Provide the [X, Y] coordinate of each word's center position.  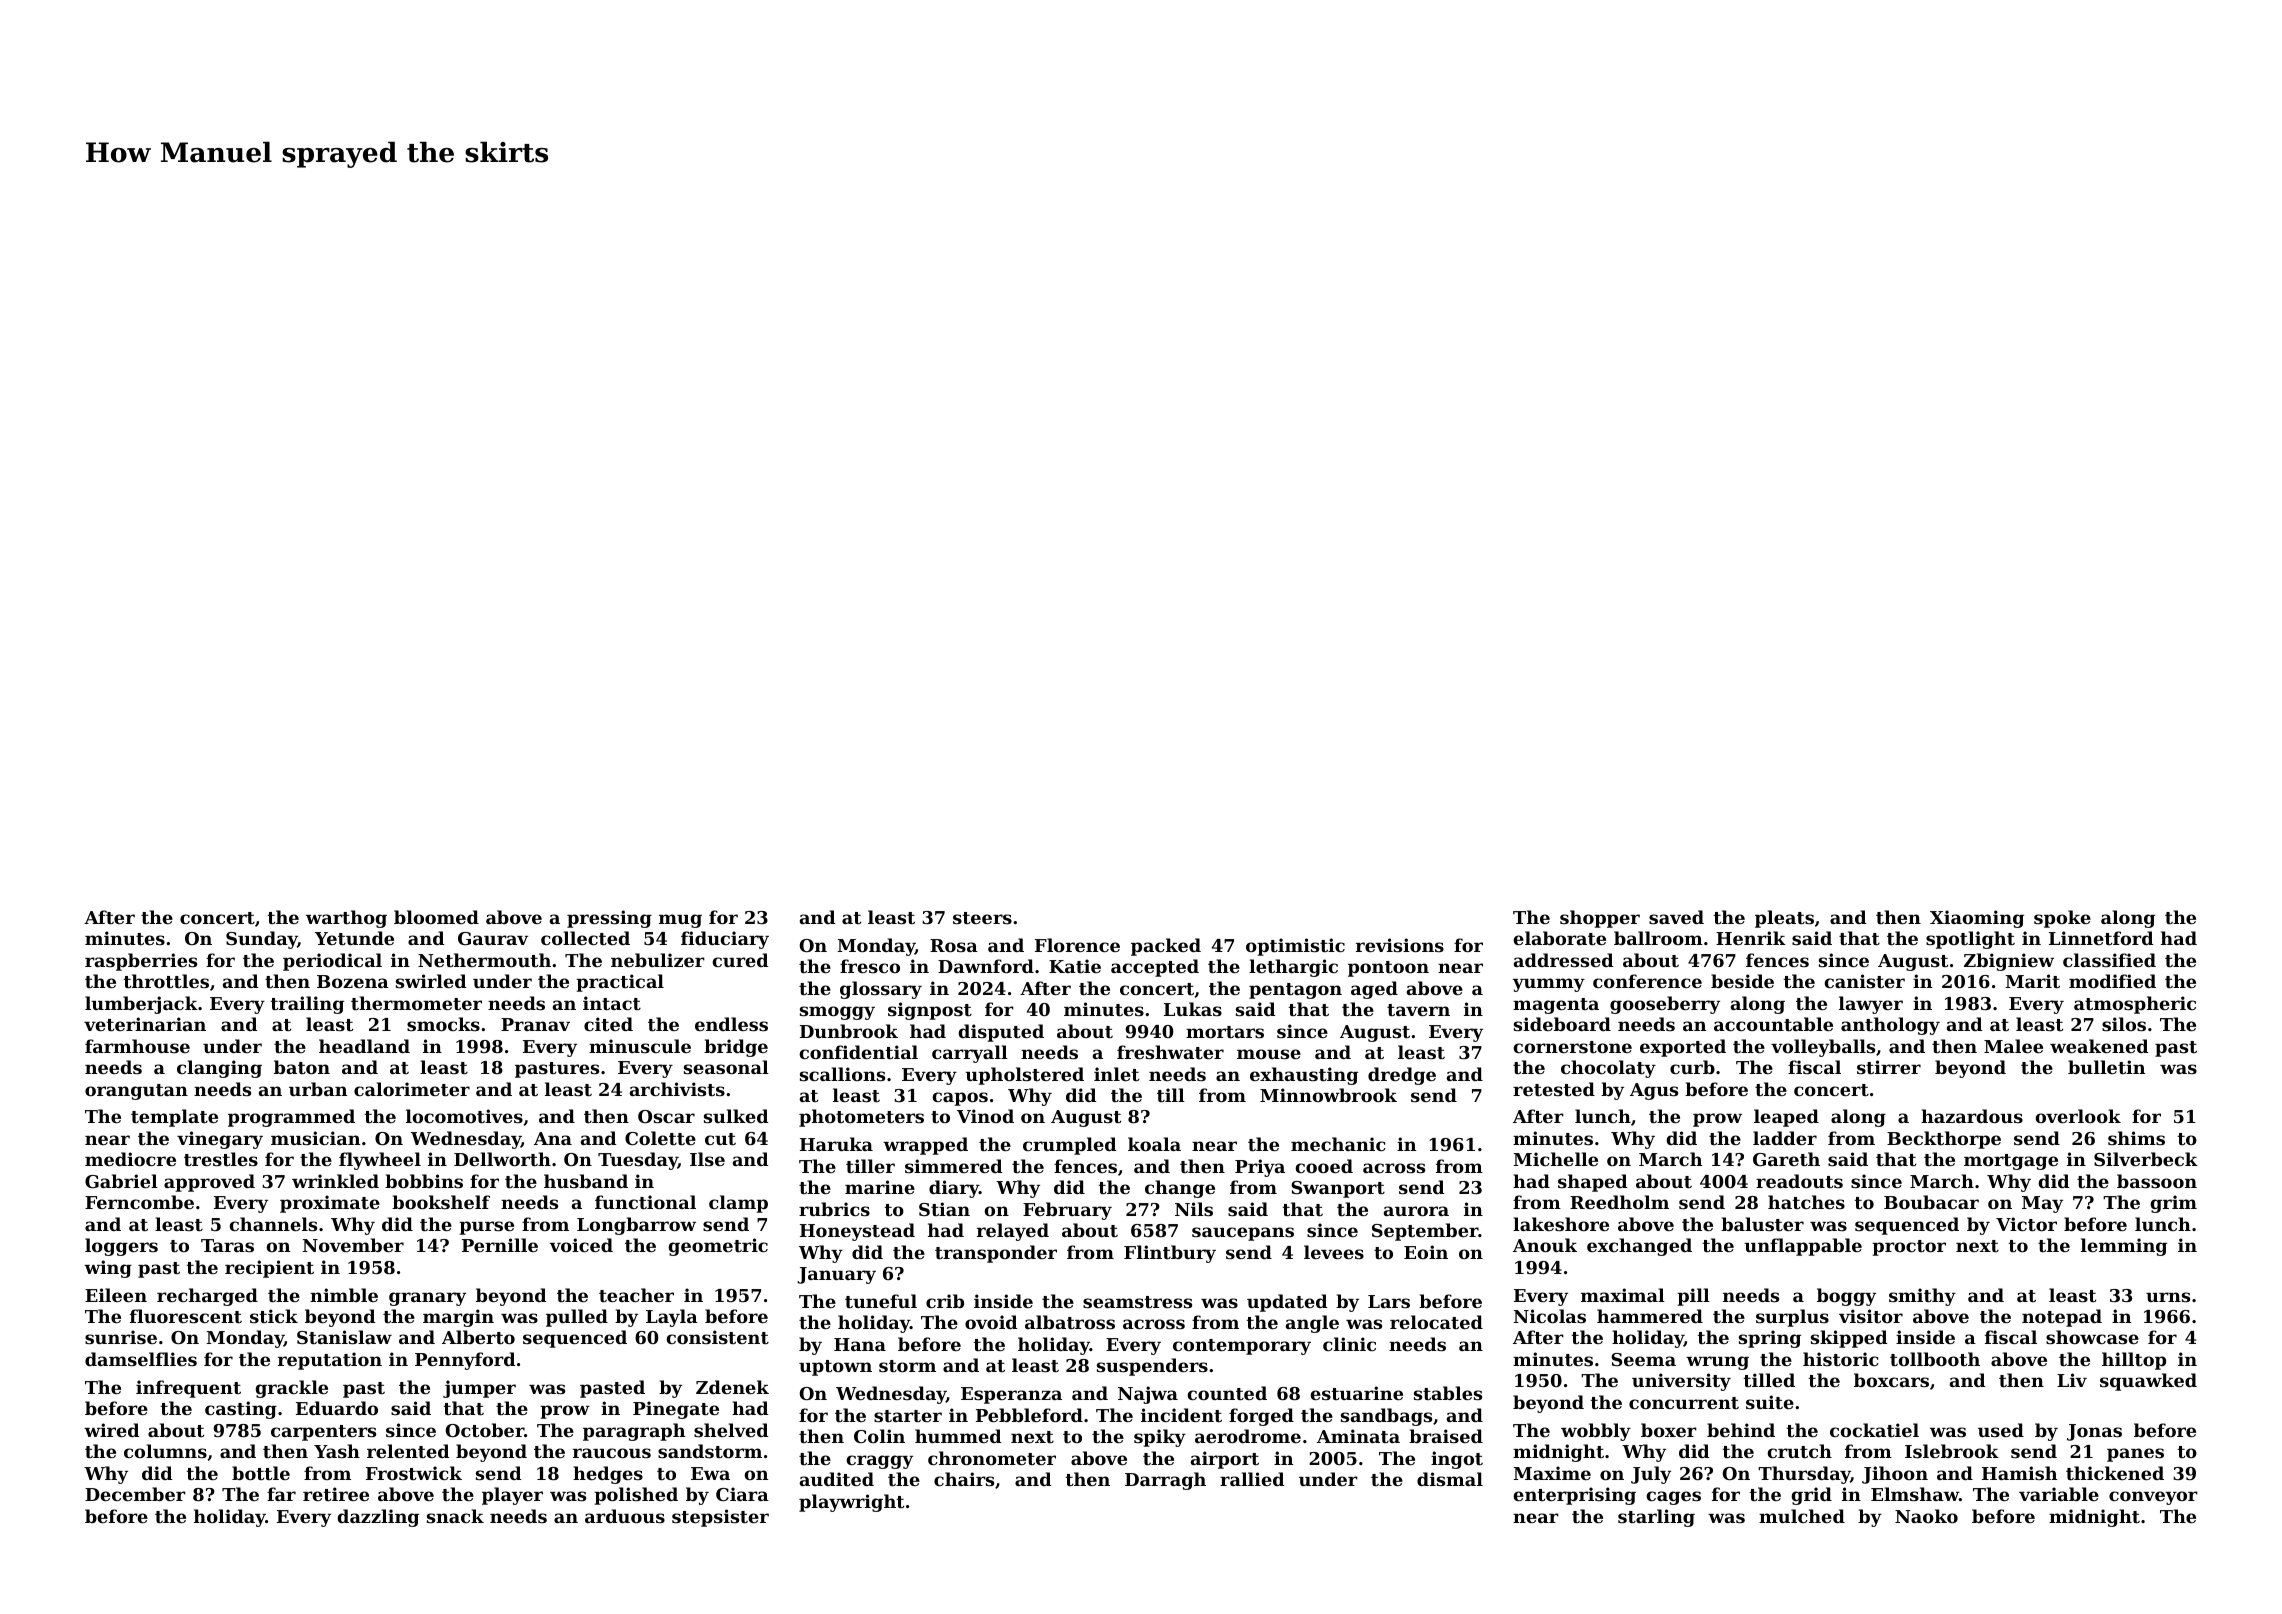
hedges [608, 1475]
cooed [1324, 1166]
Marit [2032, 981]
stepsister [720, 1518]
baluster [1762, 1224]
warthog [346, 919]
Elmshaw [1915, 1494]
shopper [1600, 919]
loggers [121, 1247]
